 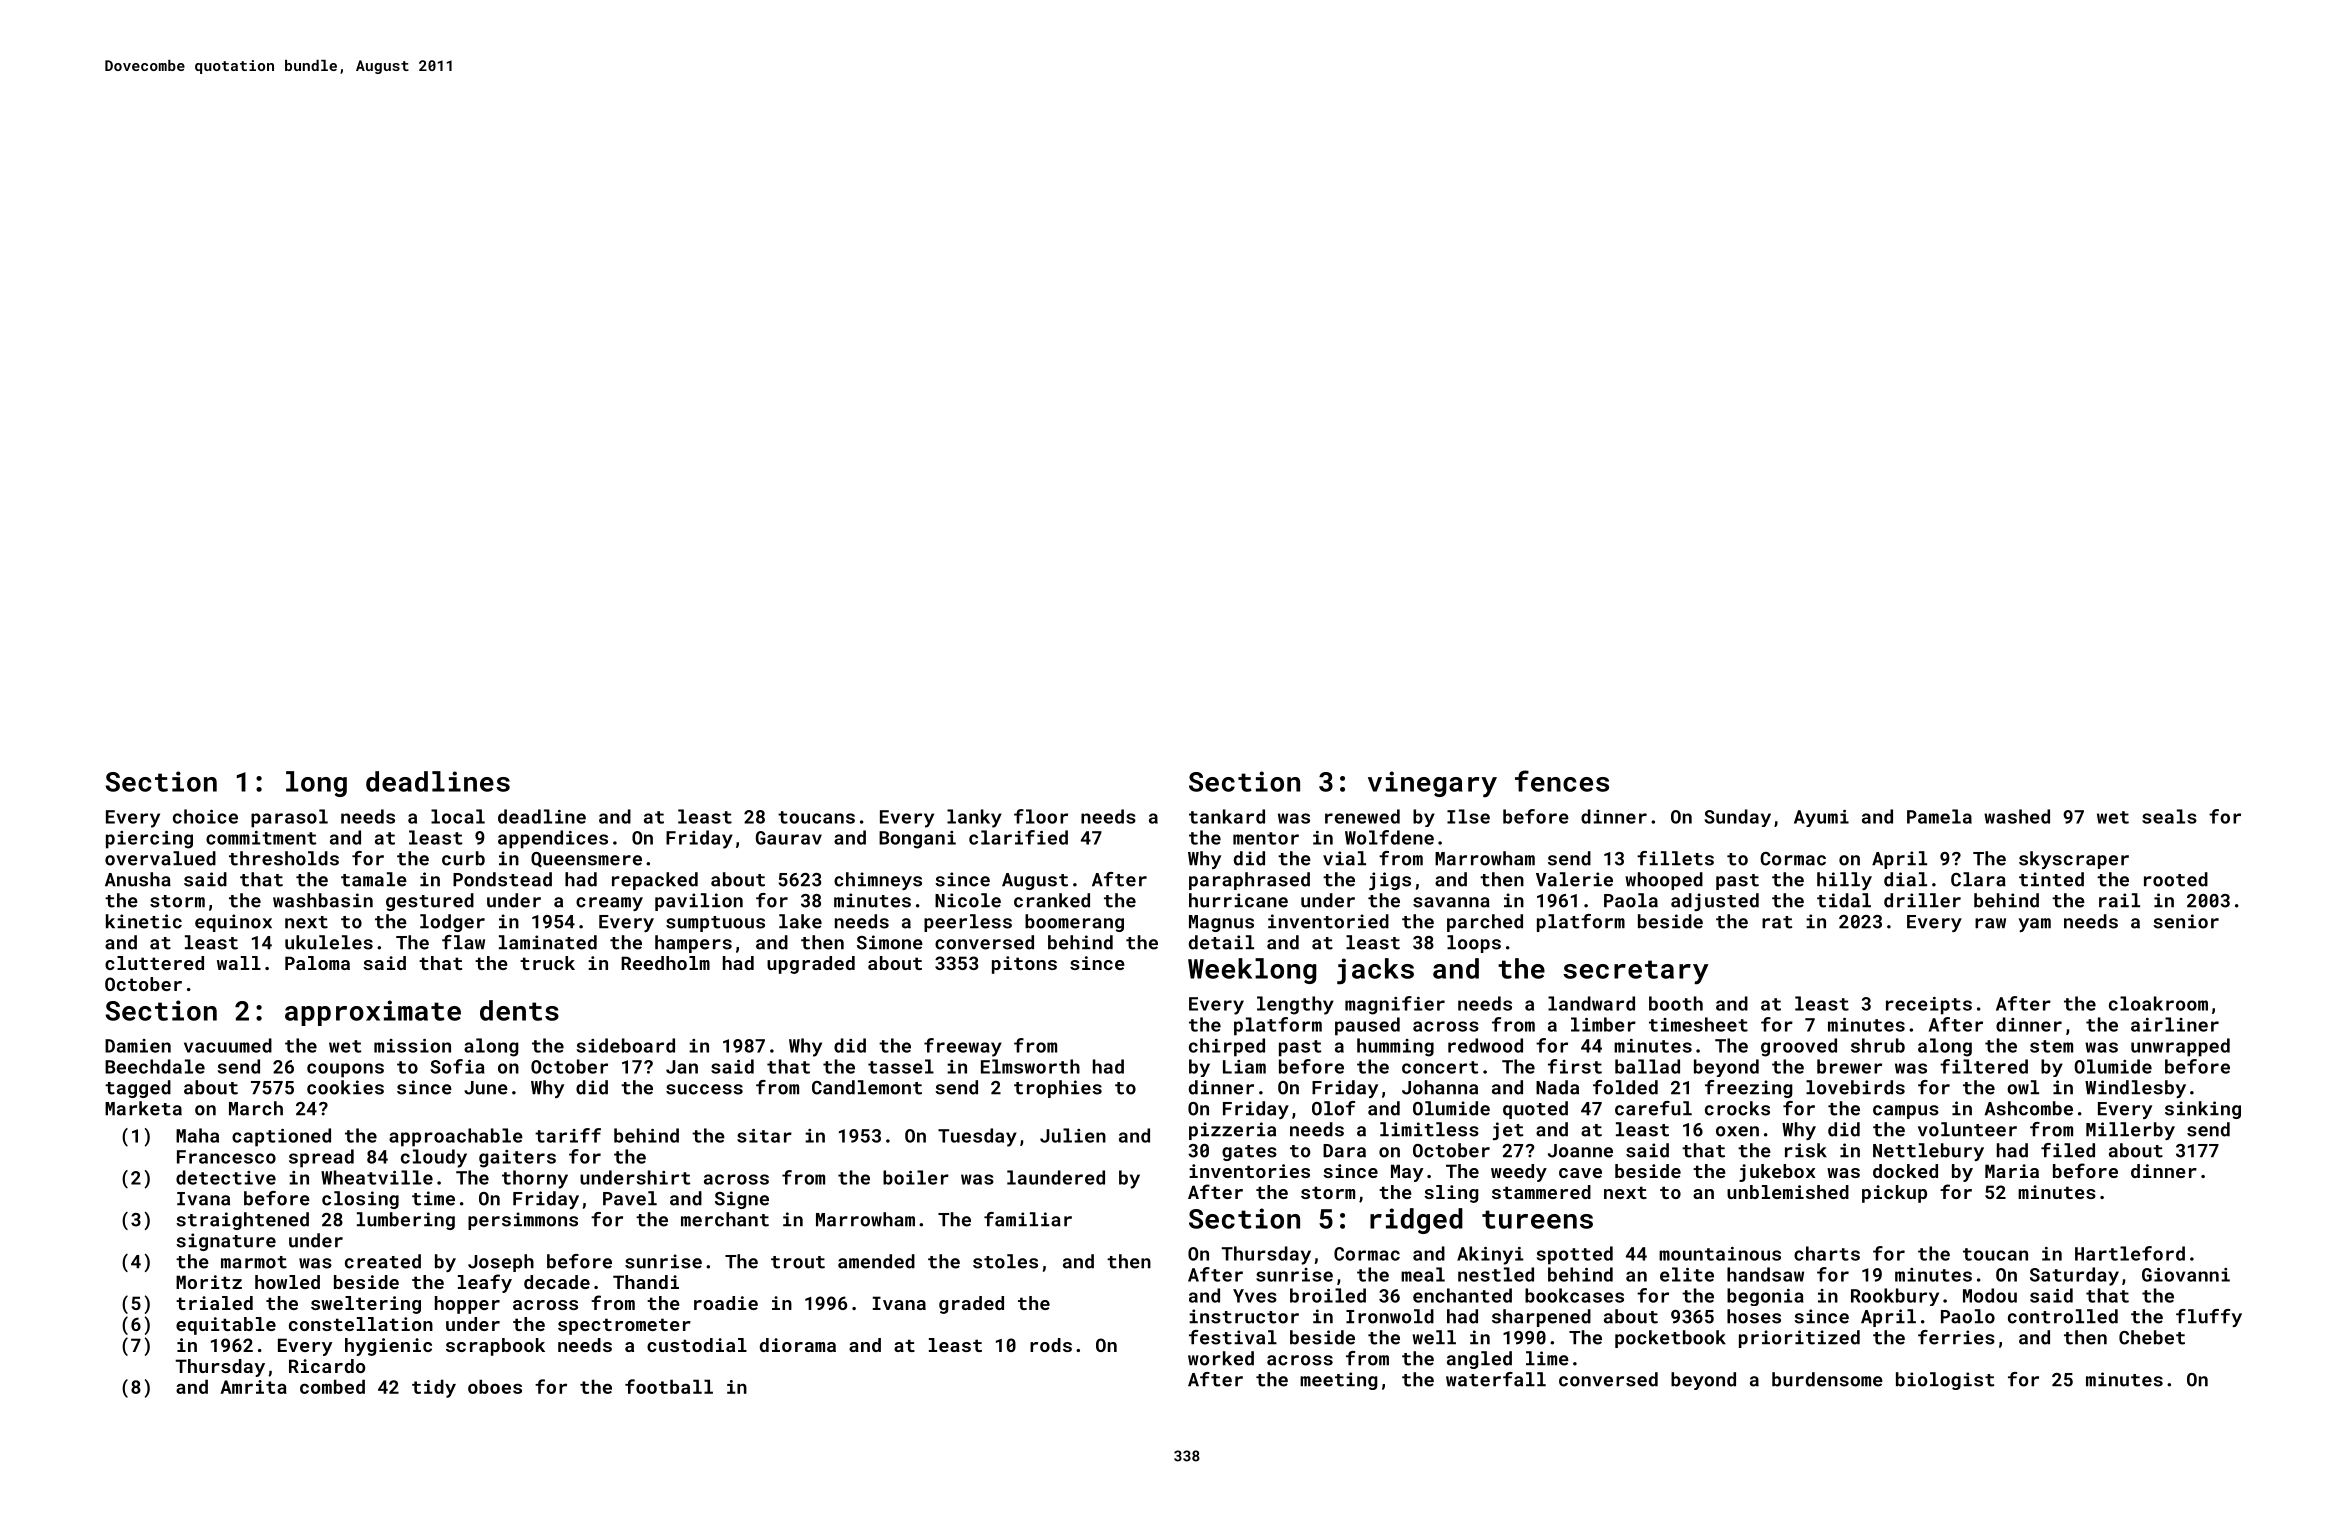 What do you see at coordinates (1221, 942) in the screenshot?
I see `detail` at bounding box center [1221, 942].
